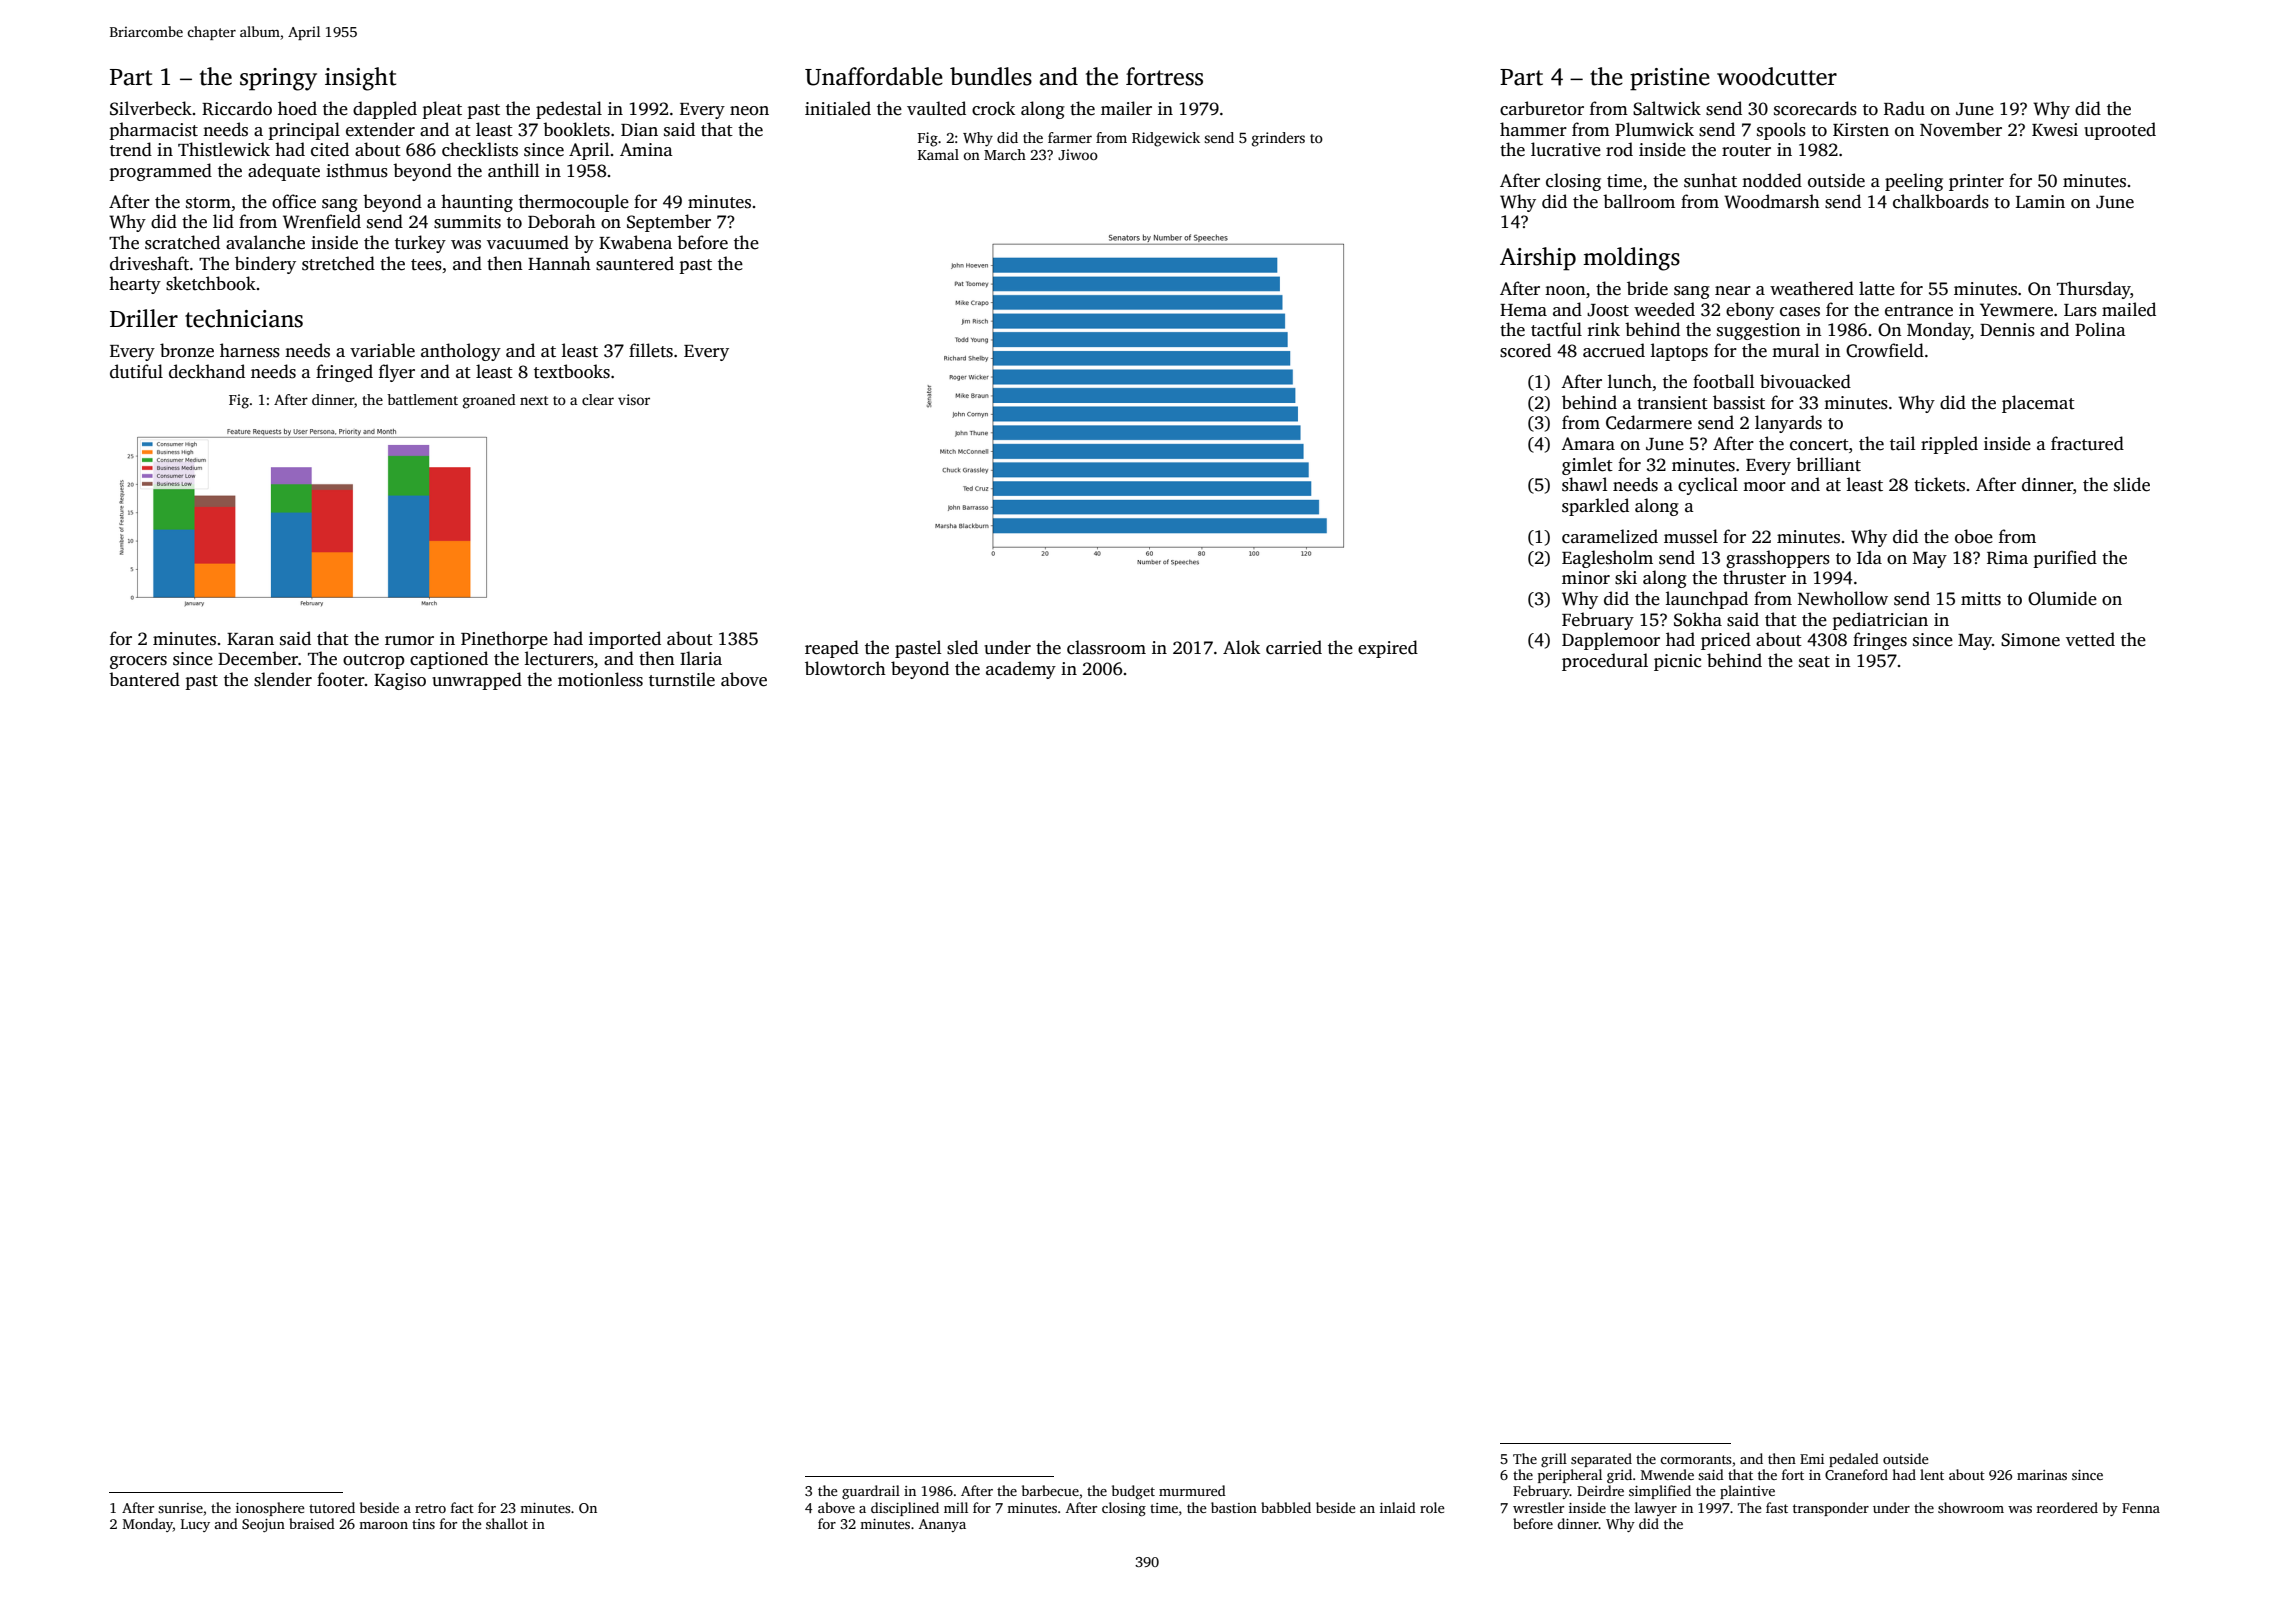 This screenshot has height=1605, width=2270. I want to click on Lucy, so click(195, 1525).
